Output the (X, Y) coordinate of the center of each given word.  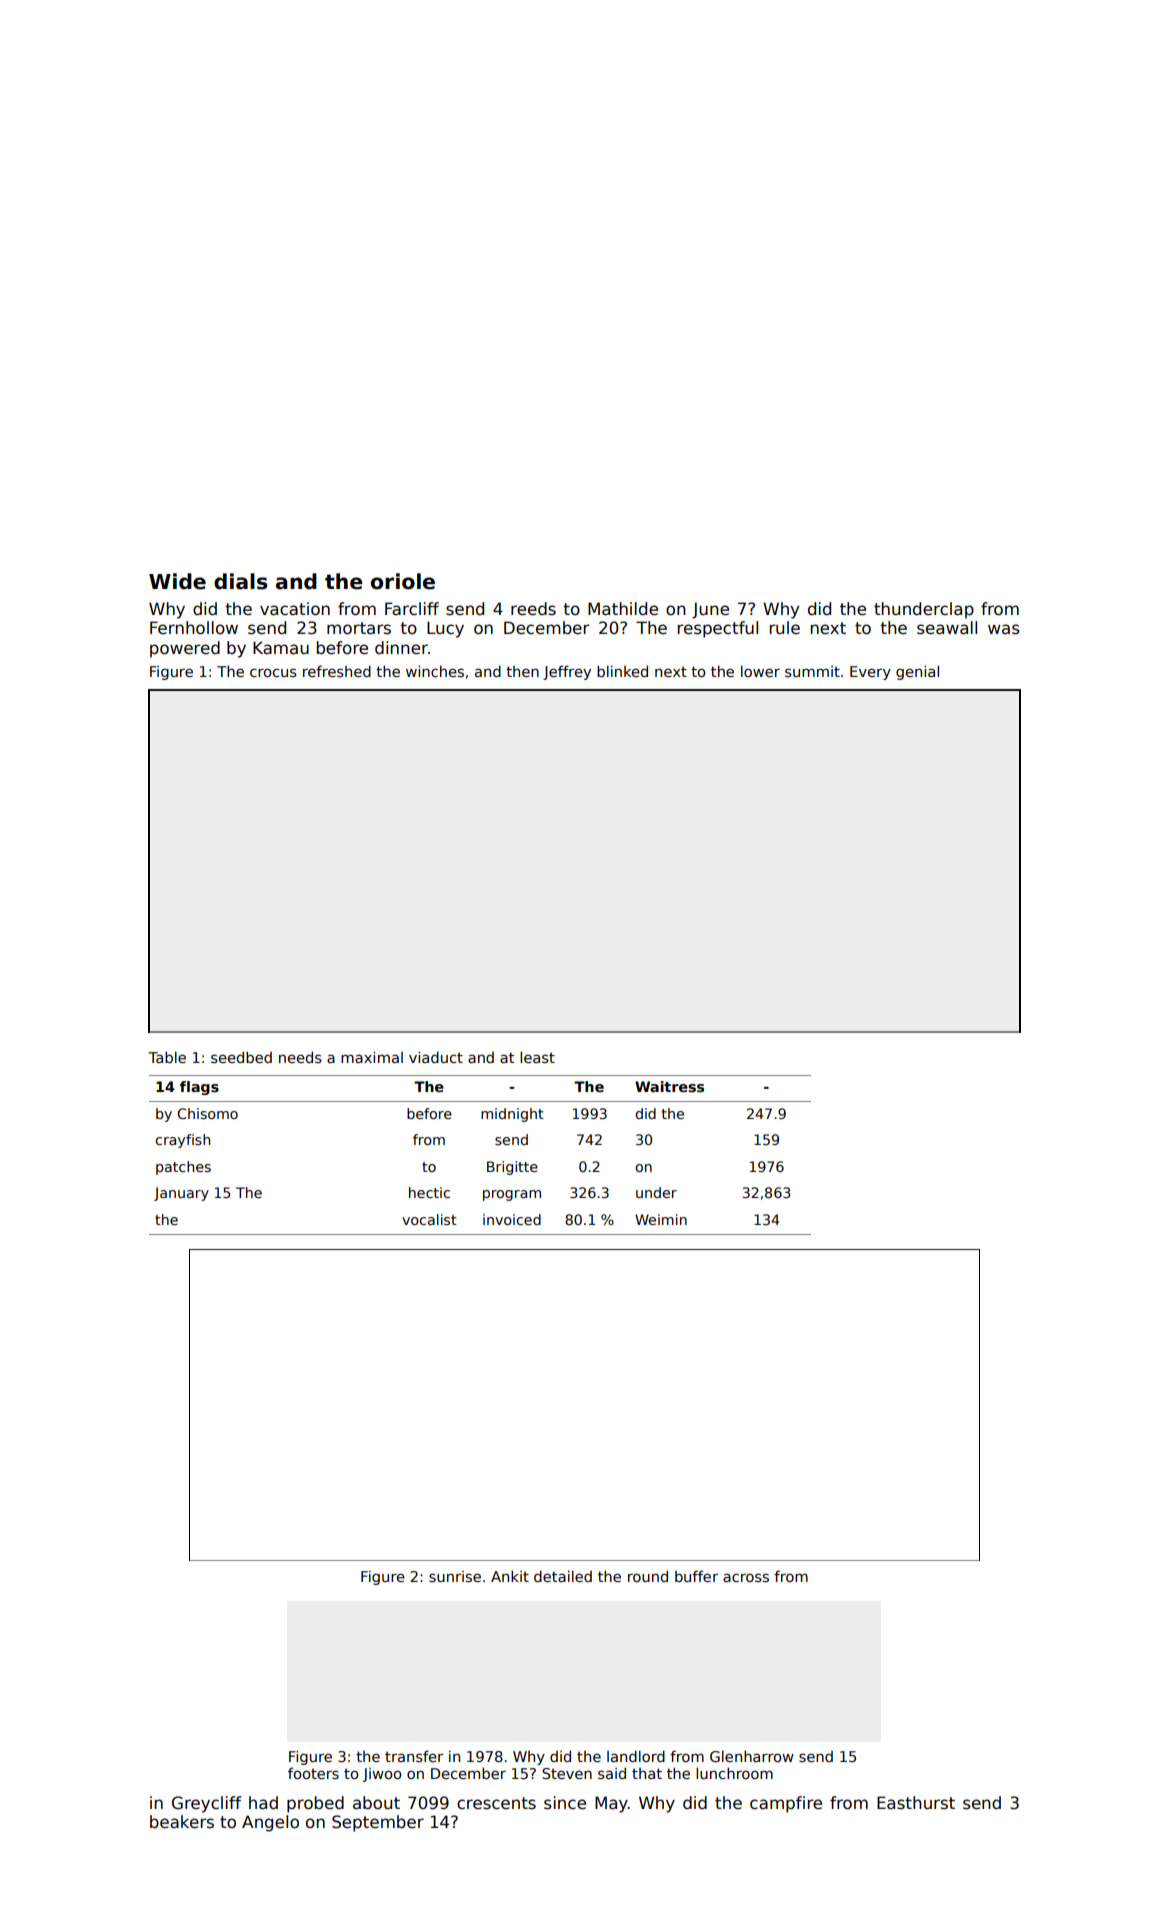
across (746, 1577)
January (181, 1194)
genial (917, 672)
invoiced (512, 1219)
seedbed (241, 1057)
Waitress (669, 1086)
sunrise (455, 1576)
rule (785, 628)
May (611, 1804)
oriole (403, 581)
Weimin (661, 1219)
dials (240, 581)
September (378, 1823)
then (522, 671)
